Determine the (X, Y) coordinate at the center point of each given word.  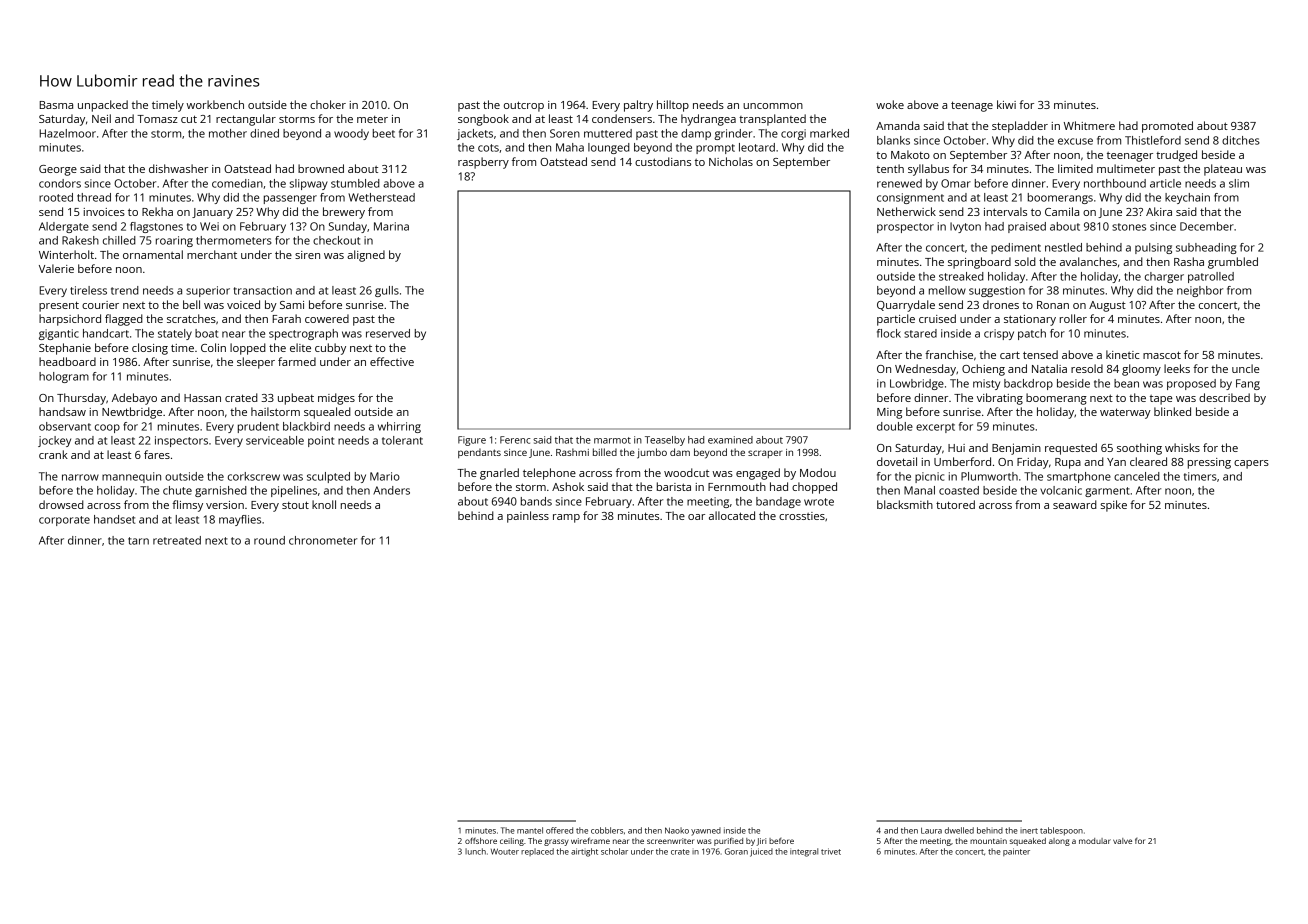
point (321, 441)
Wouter (505, 851)
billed (605, 452)
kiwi (1006, 104)
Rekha (157, 211)
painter (1016, 852)
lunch (475, 851)
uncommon (773, 106)
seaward (1075, 504)
